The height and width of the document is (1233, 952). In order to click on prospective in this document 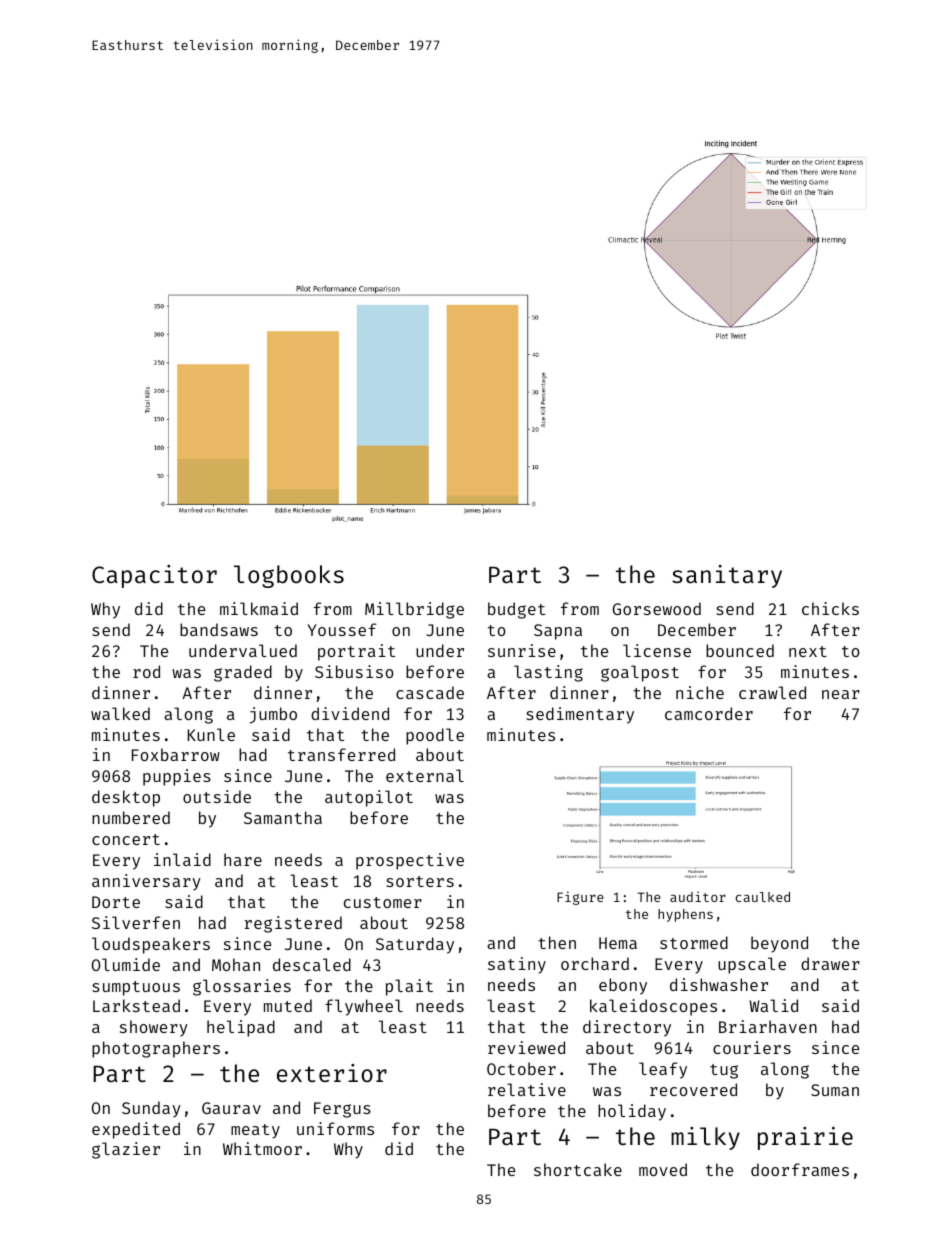, I will do `click(410, 861)`.
